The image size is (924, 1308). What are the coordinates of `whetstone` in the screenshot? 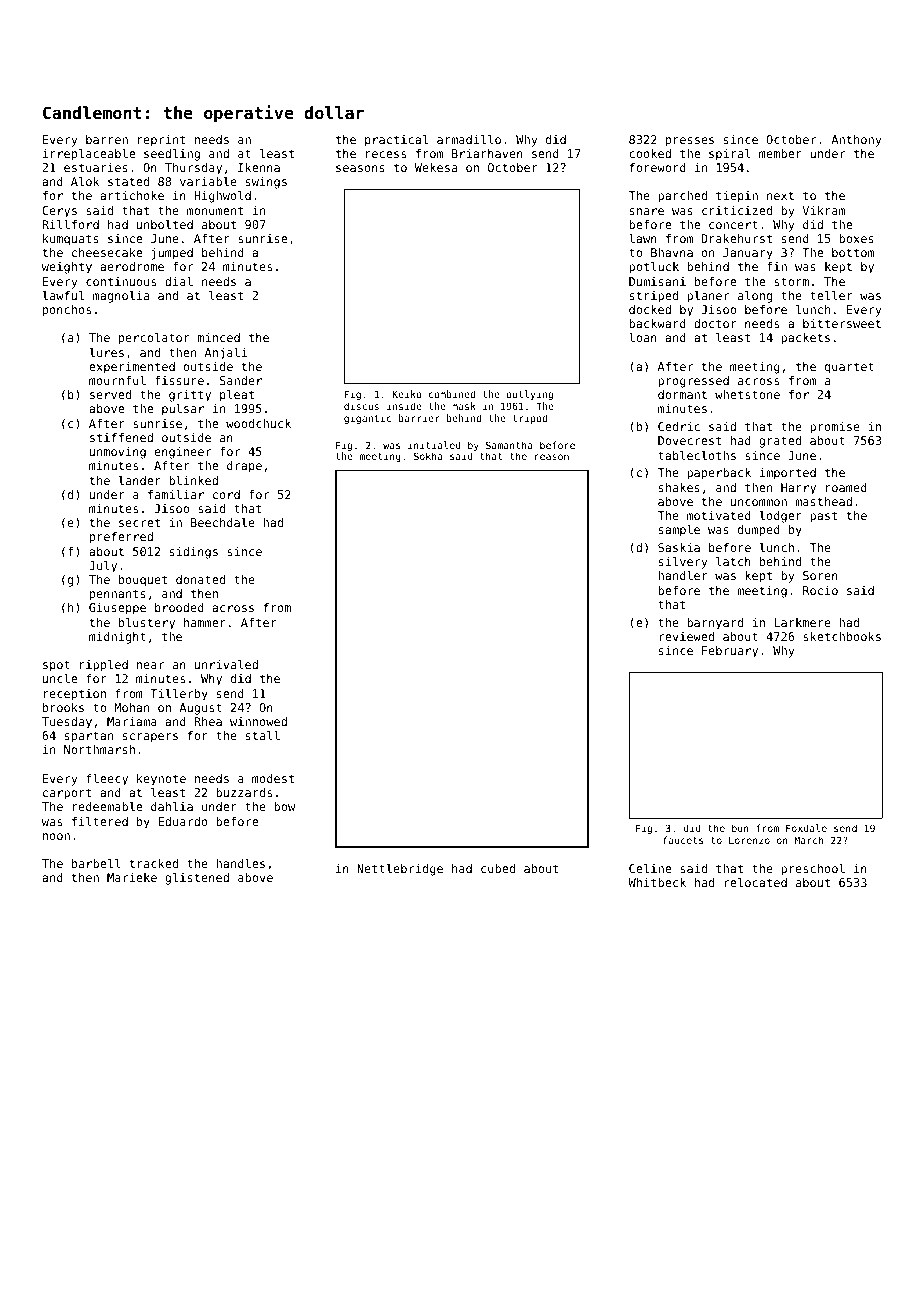 It's located at (747, 394).
